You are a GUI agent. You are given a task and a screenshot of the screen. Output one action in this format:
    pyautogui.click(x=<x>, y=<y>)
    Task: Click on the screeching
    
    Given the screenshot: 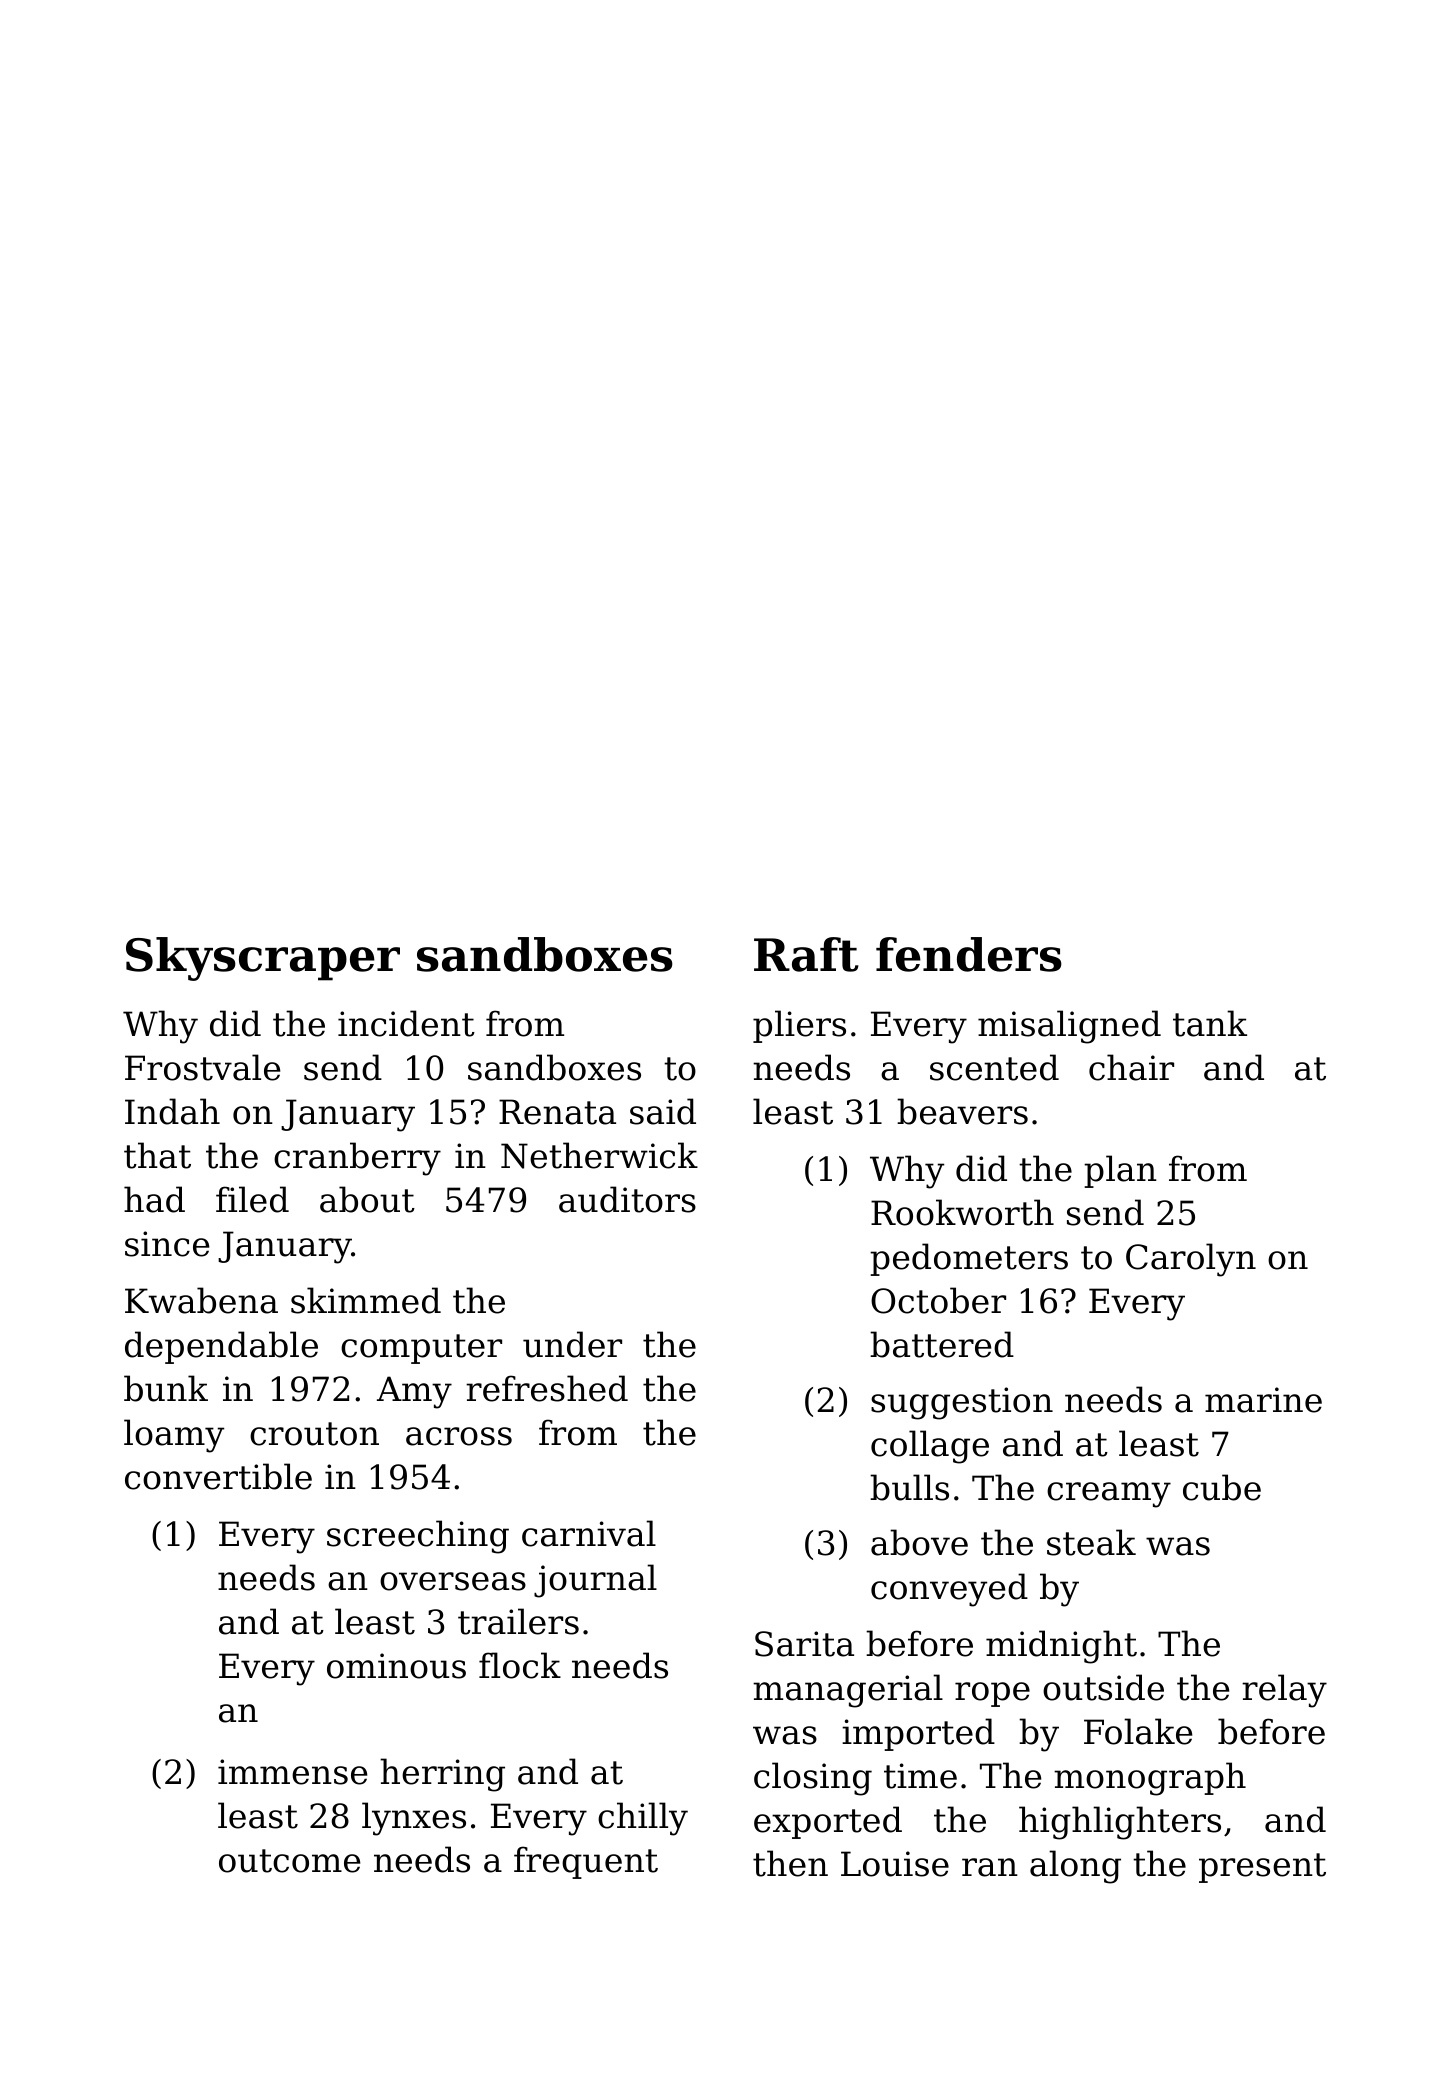 What is the action you would take?
    pyautogui.click(x=418, y=1537)
